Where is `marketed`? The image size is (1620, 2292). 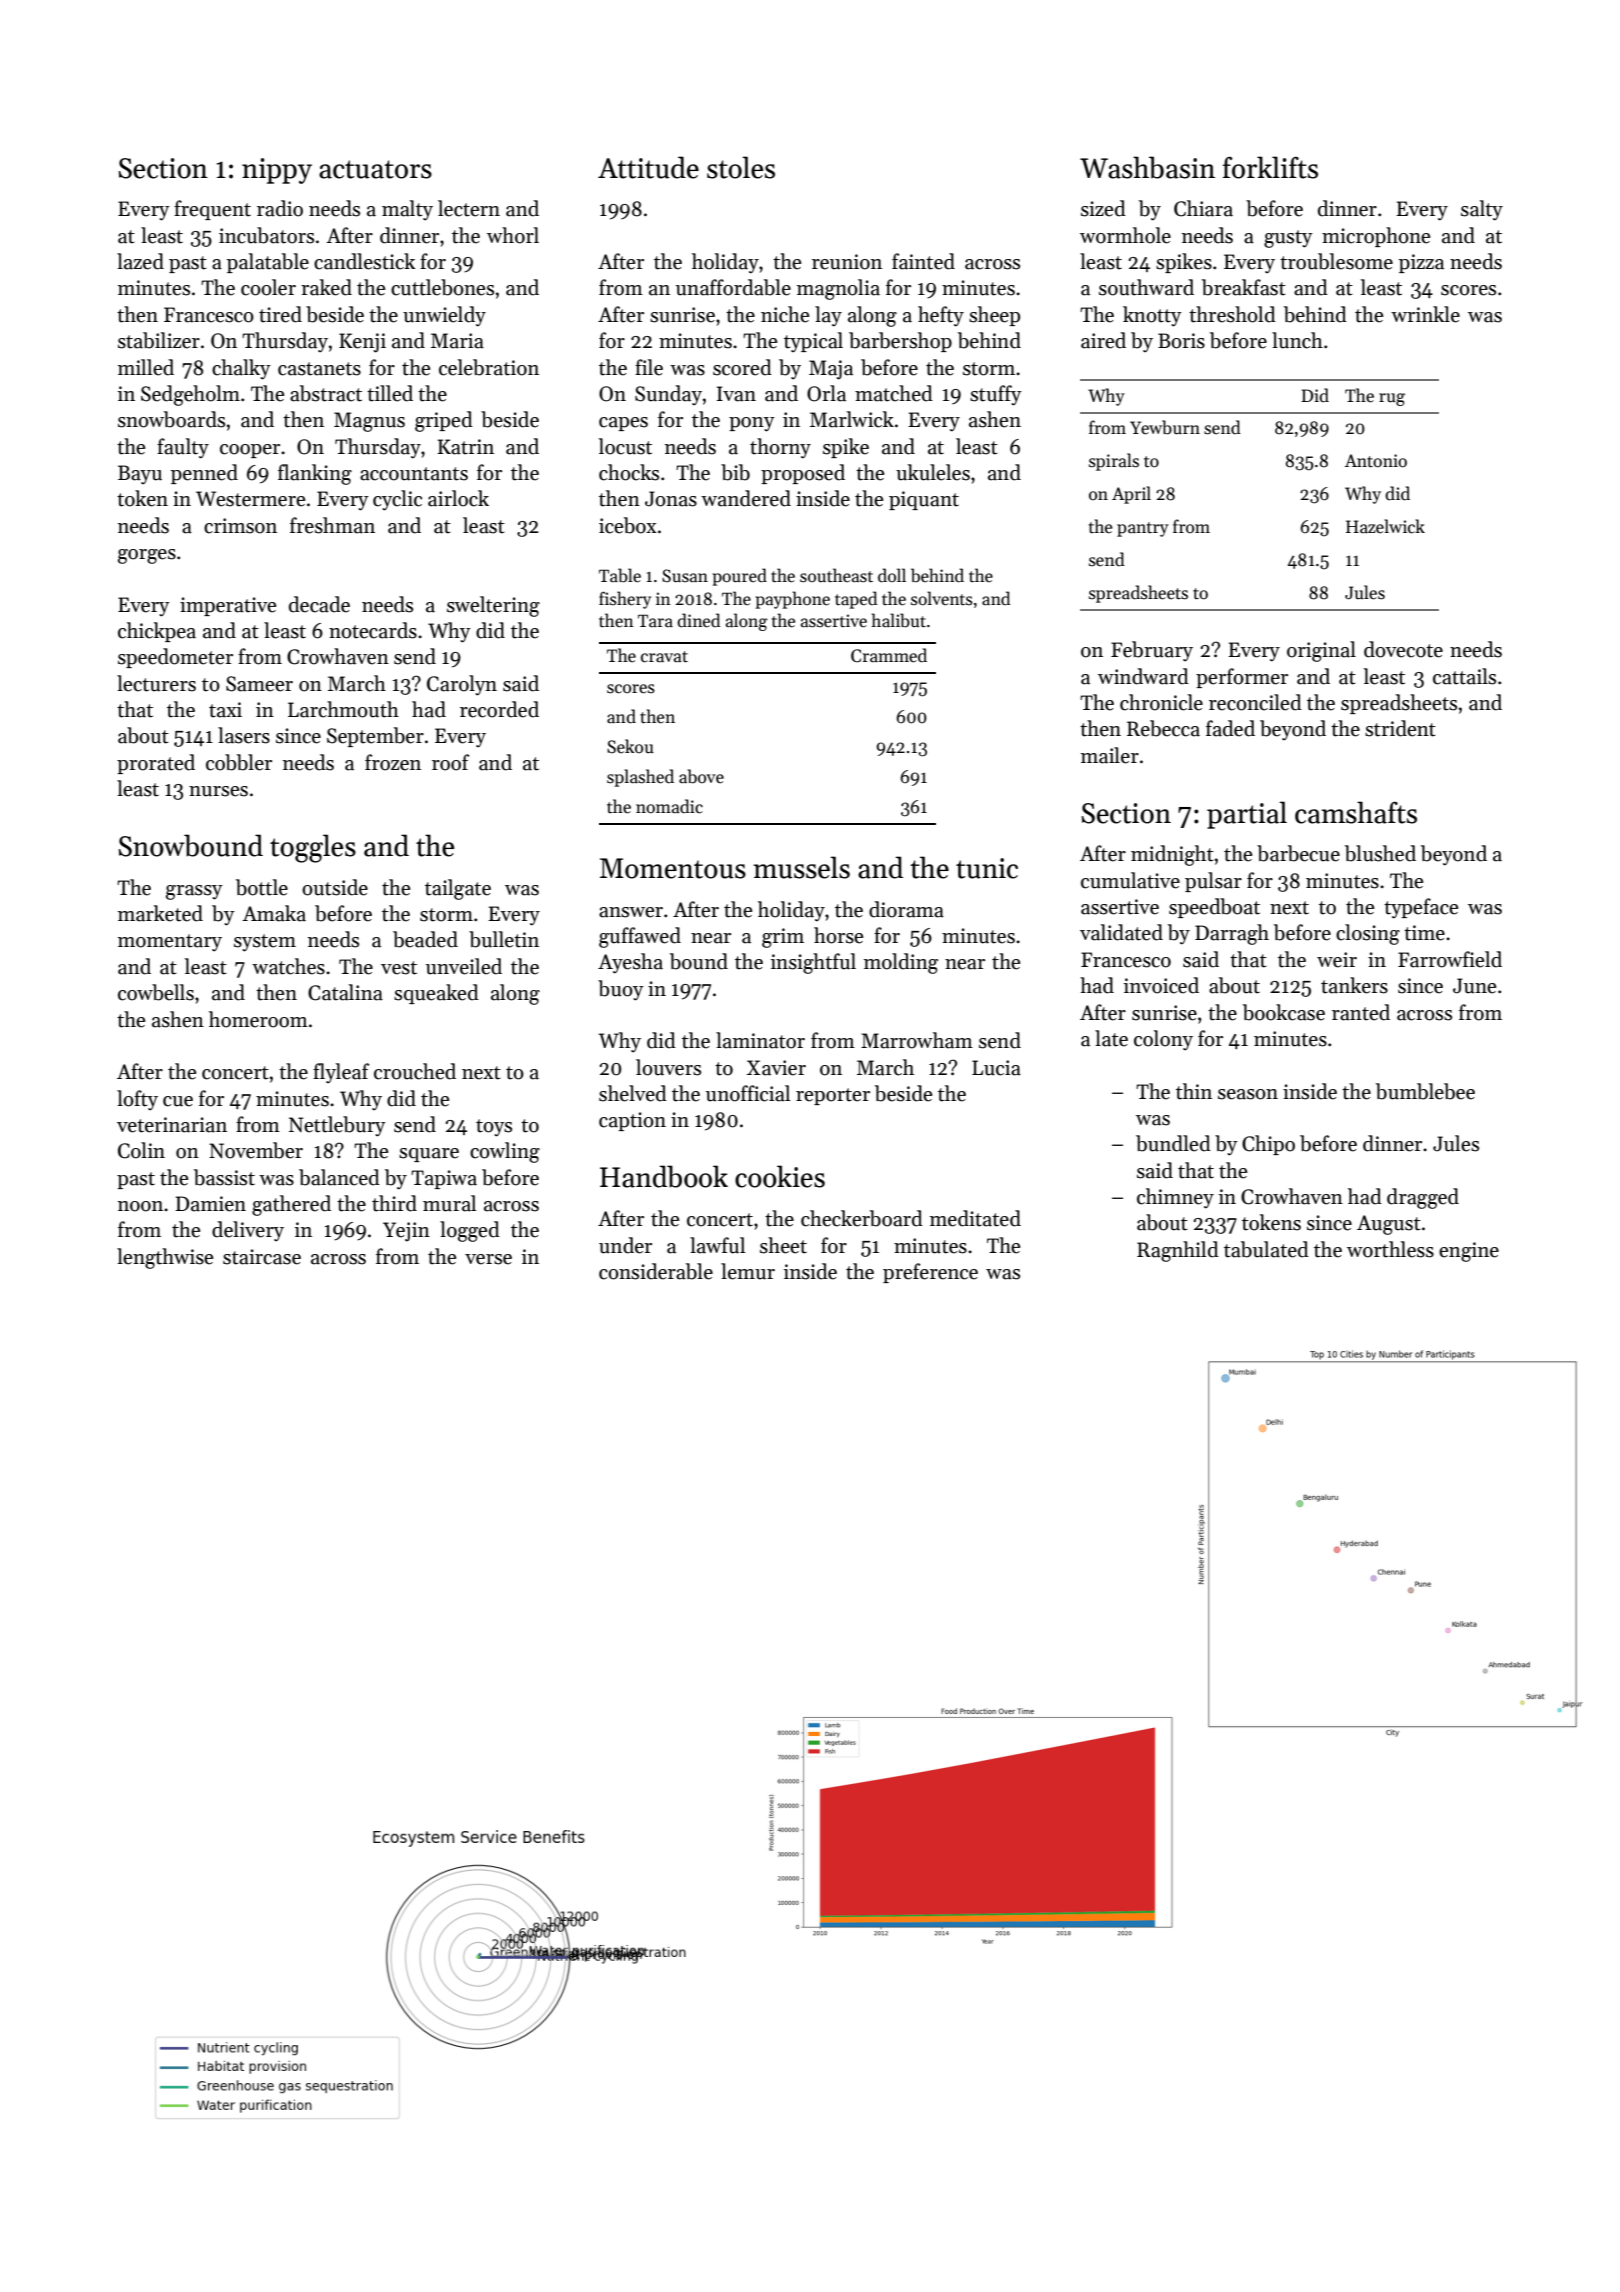
marketed is located at coordinates (160, 913).
